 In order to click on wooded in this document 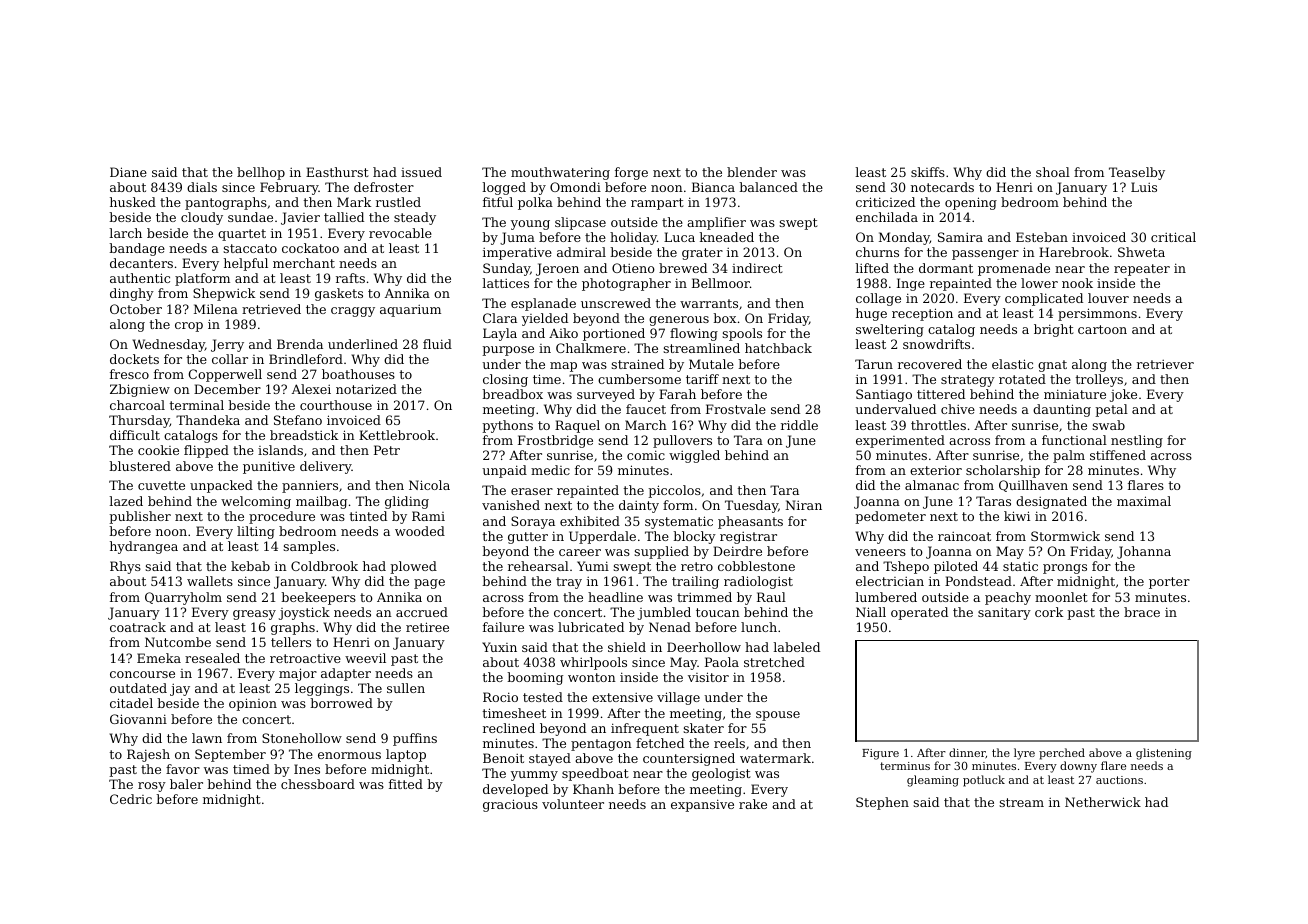, I will do `click(420, 531)`.
